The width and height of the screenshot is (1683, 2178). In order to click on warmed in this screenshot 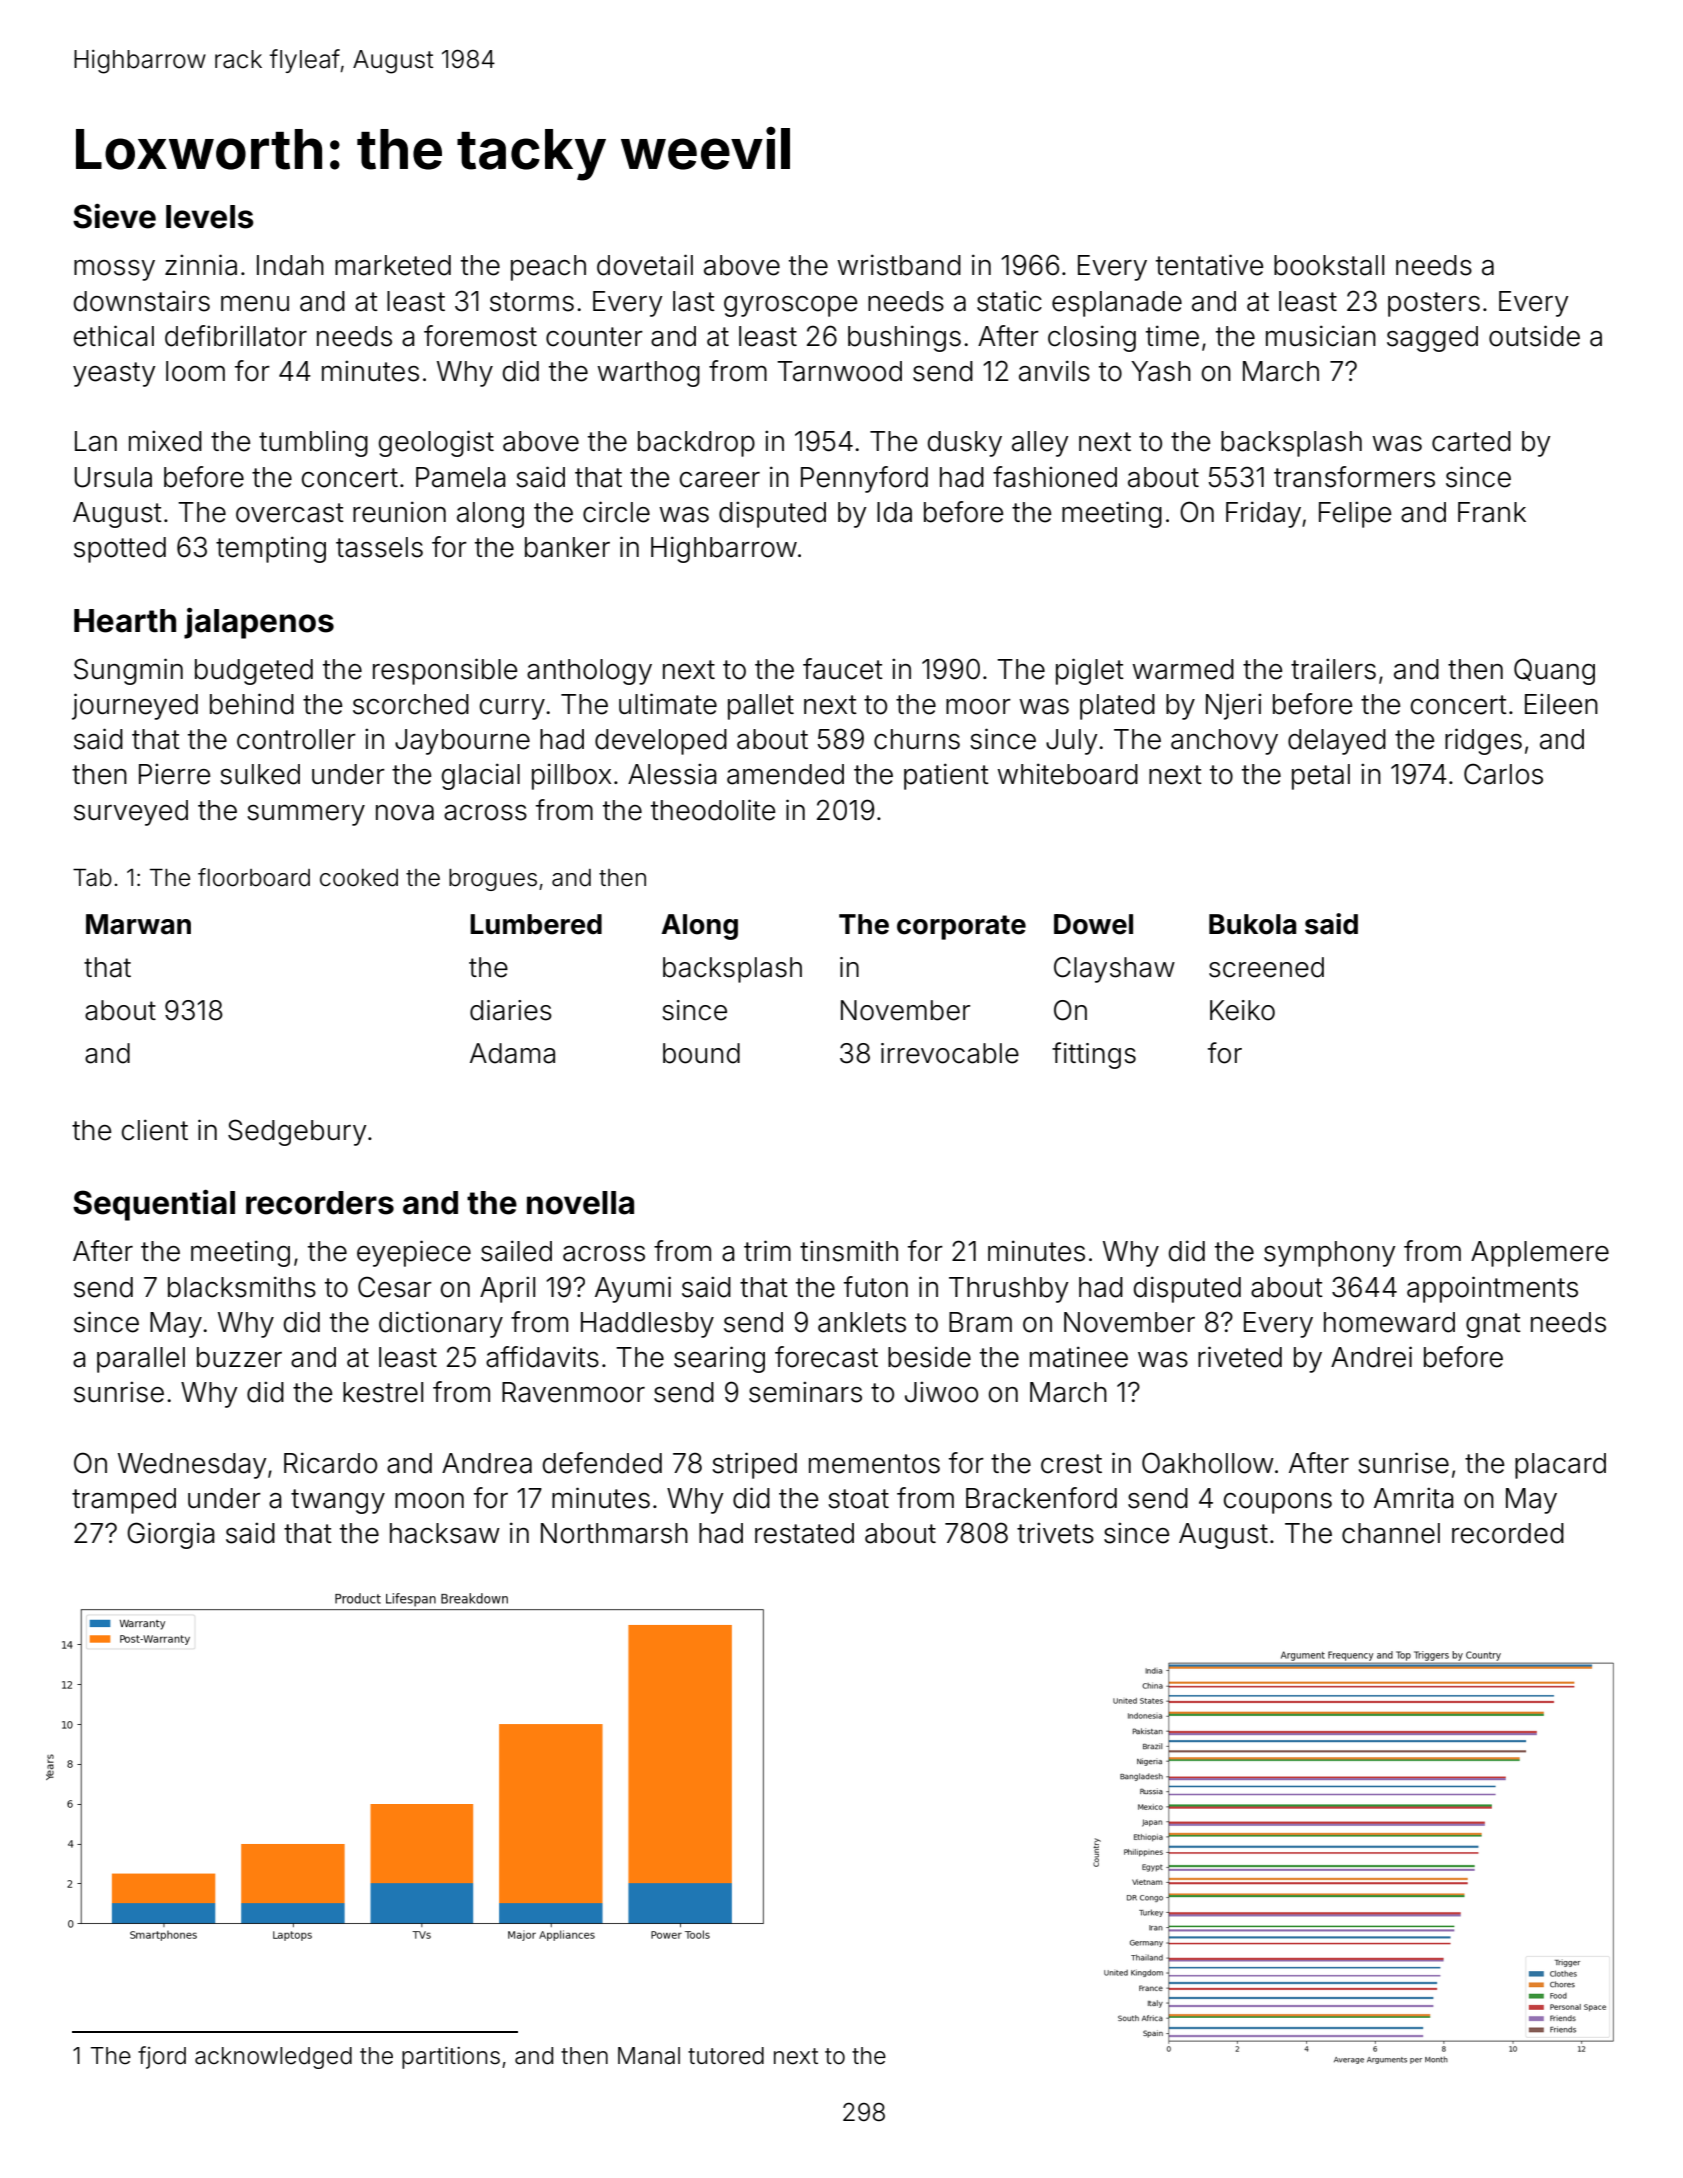, I will do `click(1183, 669)`.
